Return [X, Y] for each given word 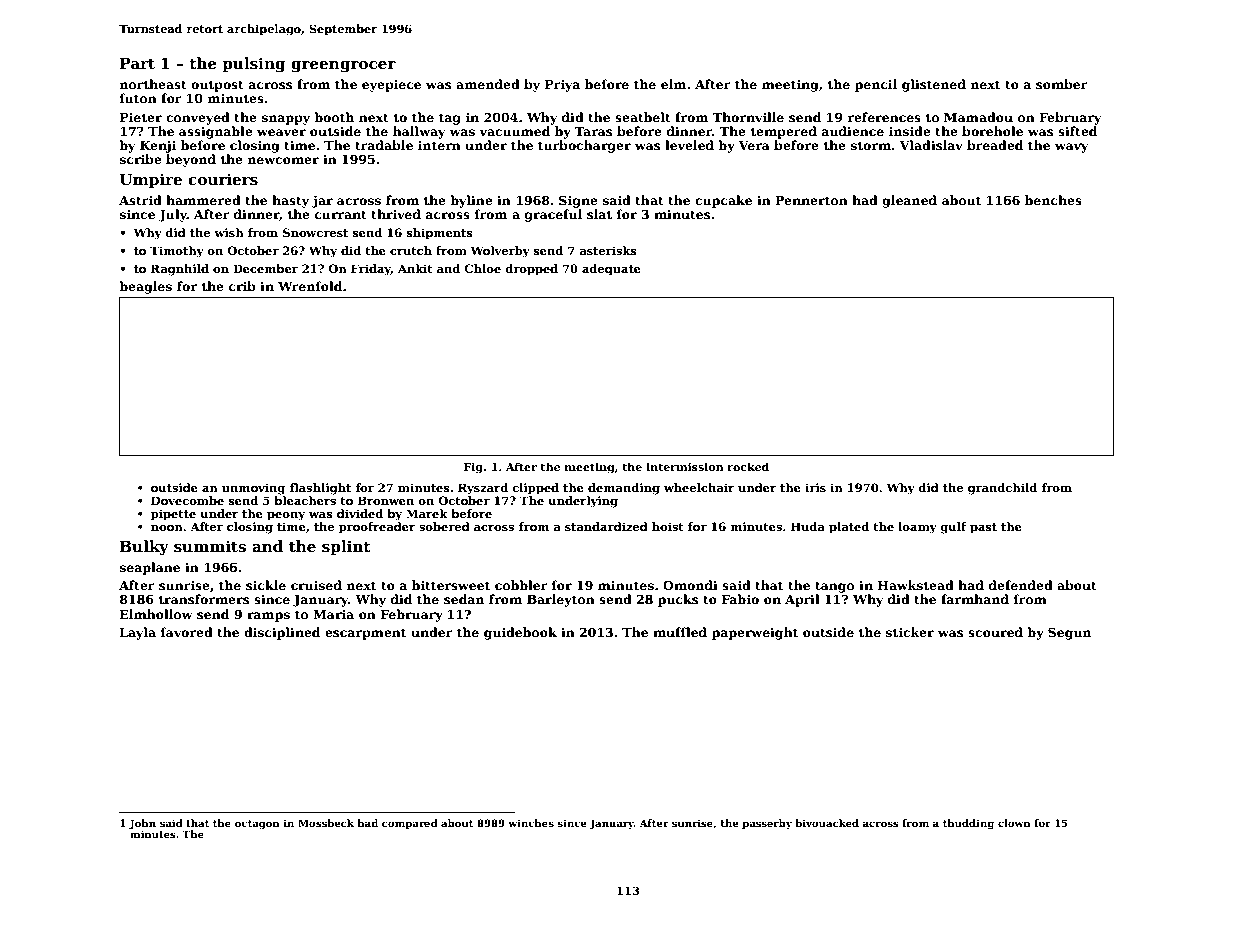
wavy [1072, 148]
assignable [216, 132]
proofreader [377, 528]
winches [531, 823]
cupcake [723, 201]
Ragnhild [180, 270]
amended [488, 84]
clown [1014, 823]
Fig [473, 468]
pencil [876, 85]
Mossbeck [326, 823]
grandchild [1002, 489]
